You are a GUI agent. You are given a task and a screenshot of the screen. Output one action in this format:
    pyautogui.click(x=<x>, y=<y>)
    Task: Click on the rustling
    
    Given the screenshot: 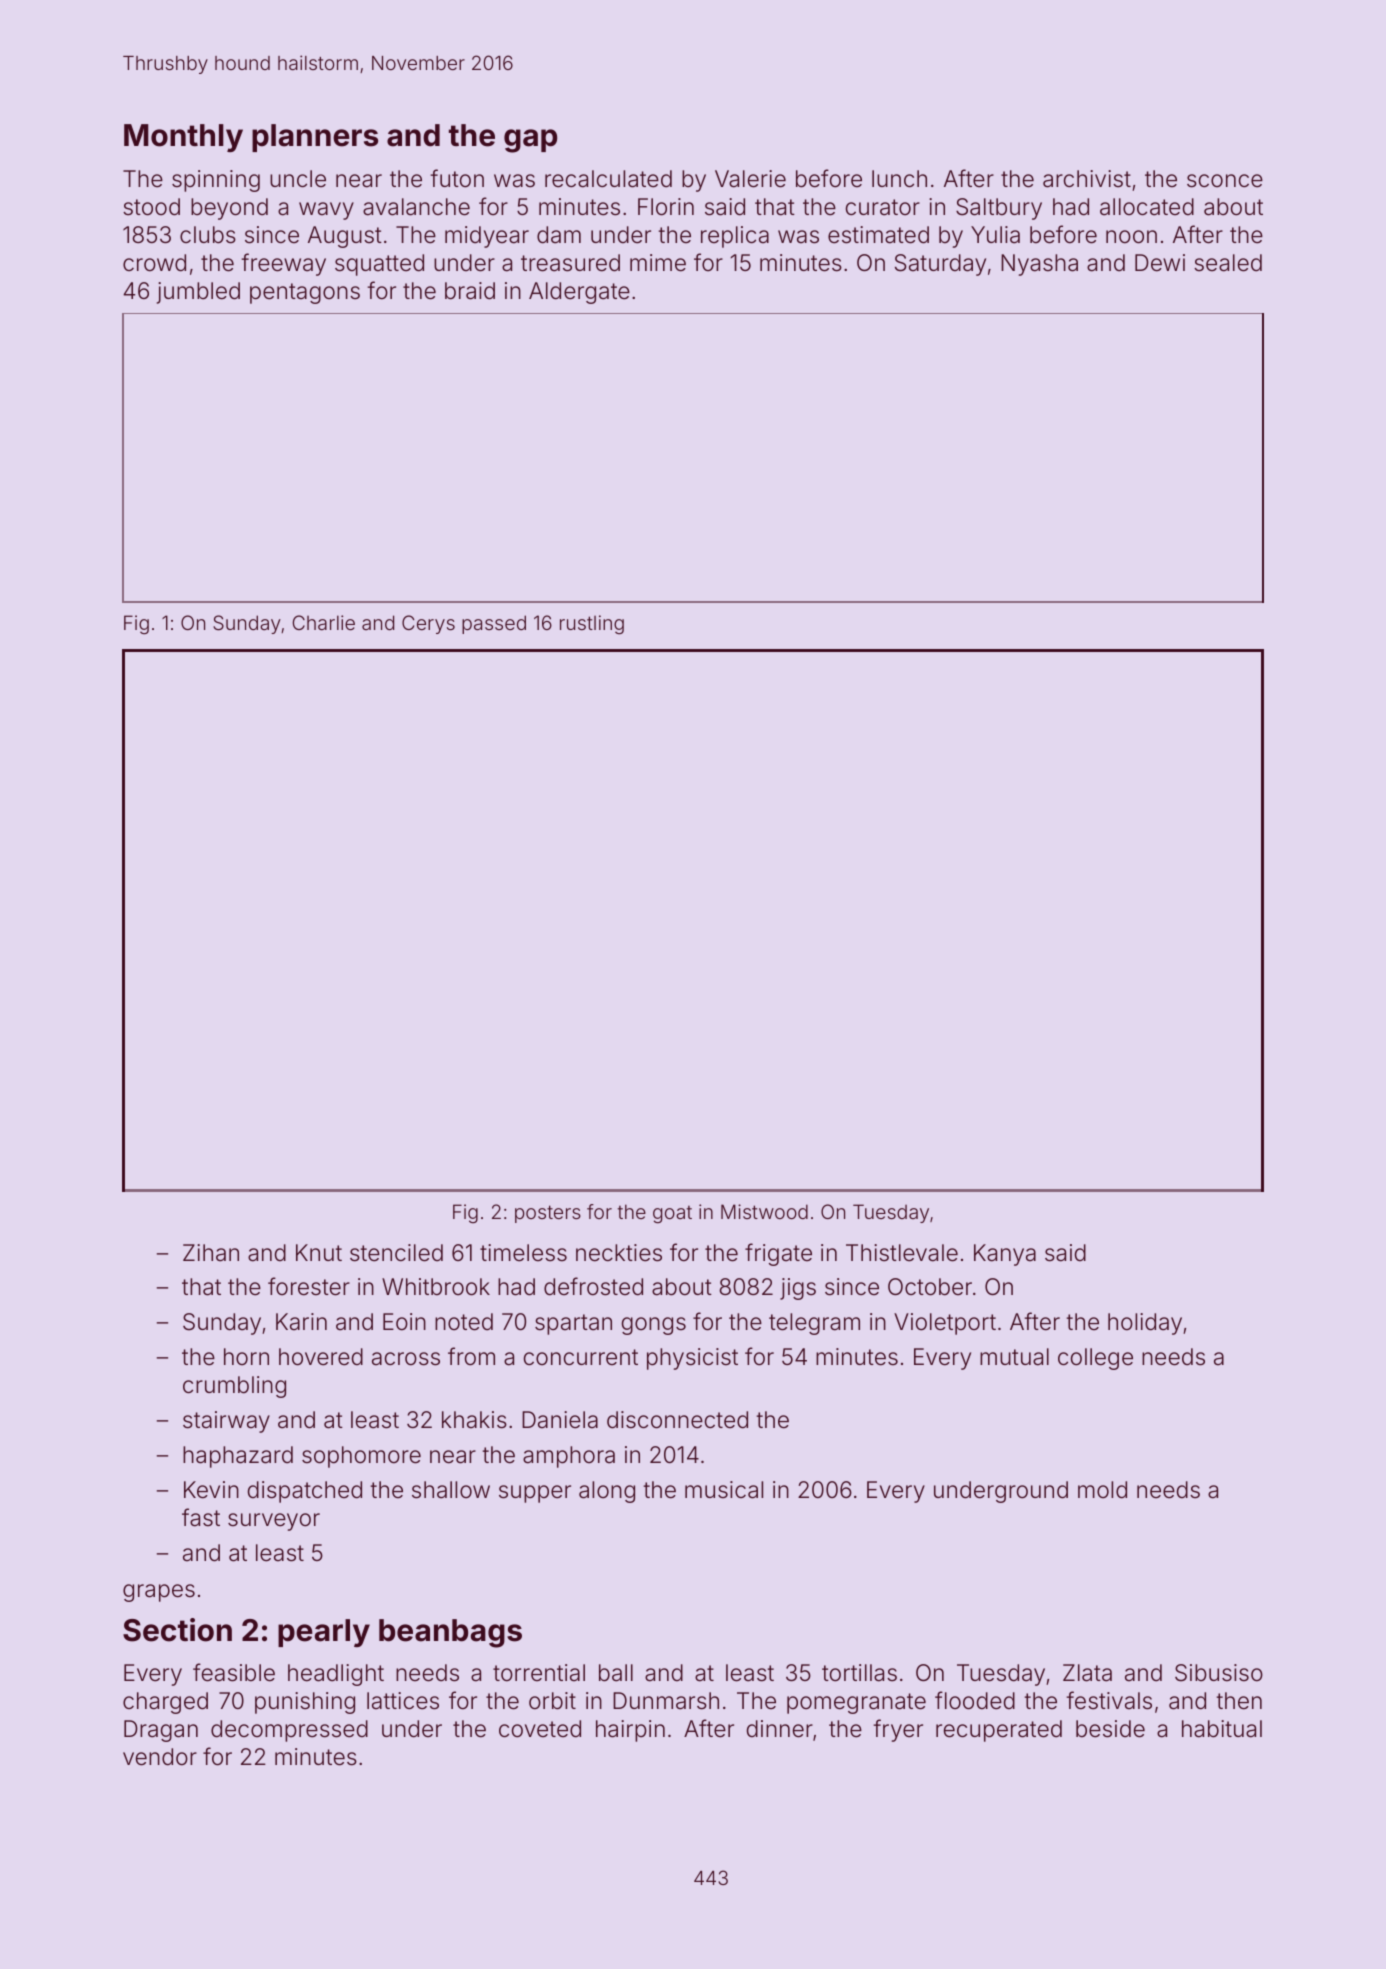 What is the action you would take?
    pyautogui.click(x=592, y=624)
